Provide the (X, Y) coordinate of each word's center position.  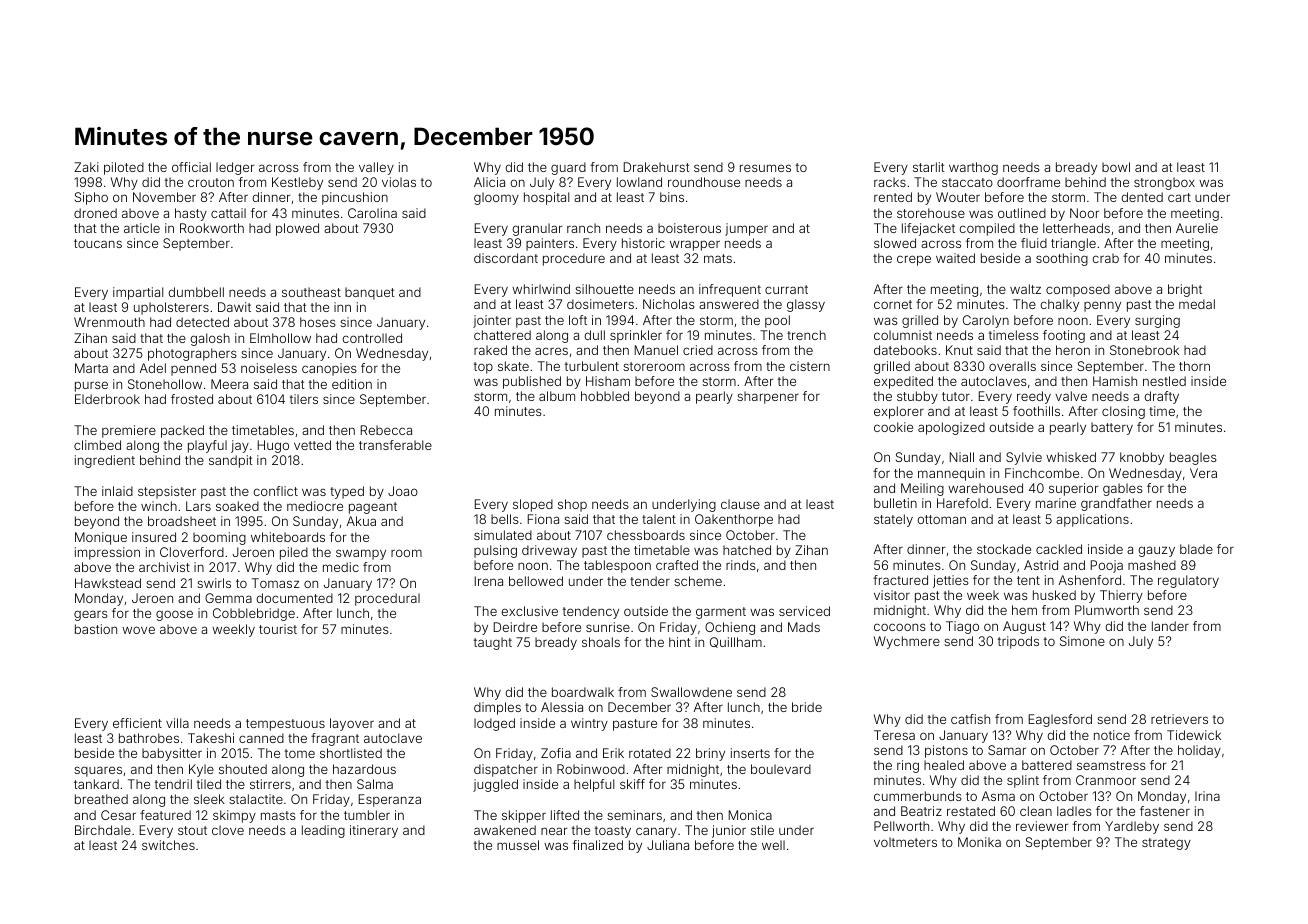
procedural (387, 599)
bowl (1116, 167)
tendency (591, 612)
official (191, 167)
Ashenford (1090, 580)
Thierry (1121, 596)
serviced (804, 611)
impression (107, 553)
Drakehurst (657, 167)
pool (777, 321)
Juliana (668, 845)
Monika (979, 842)
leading (323, 831)
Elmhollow (280, 338)
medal (1197, 304)
